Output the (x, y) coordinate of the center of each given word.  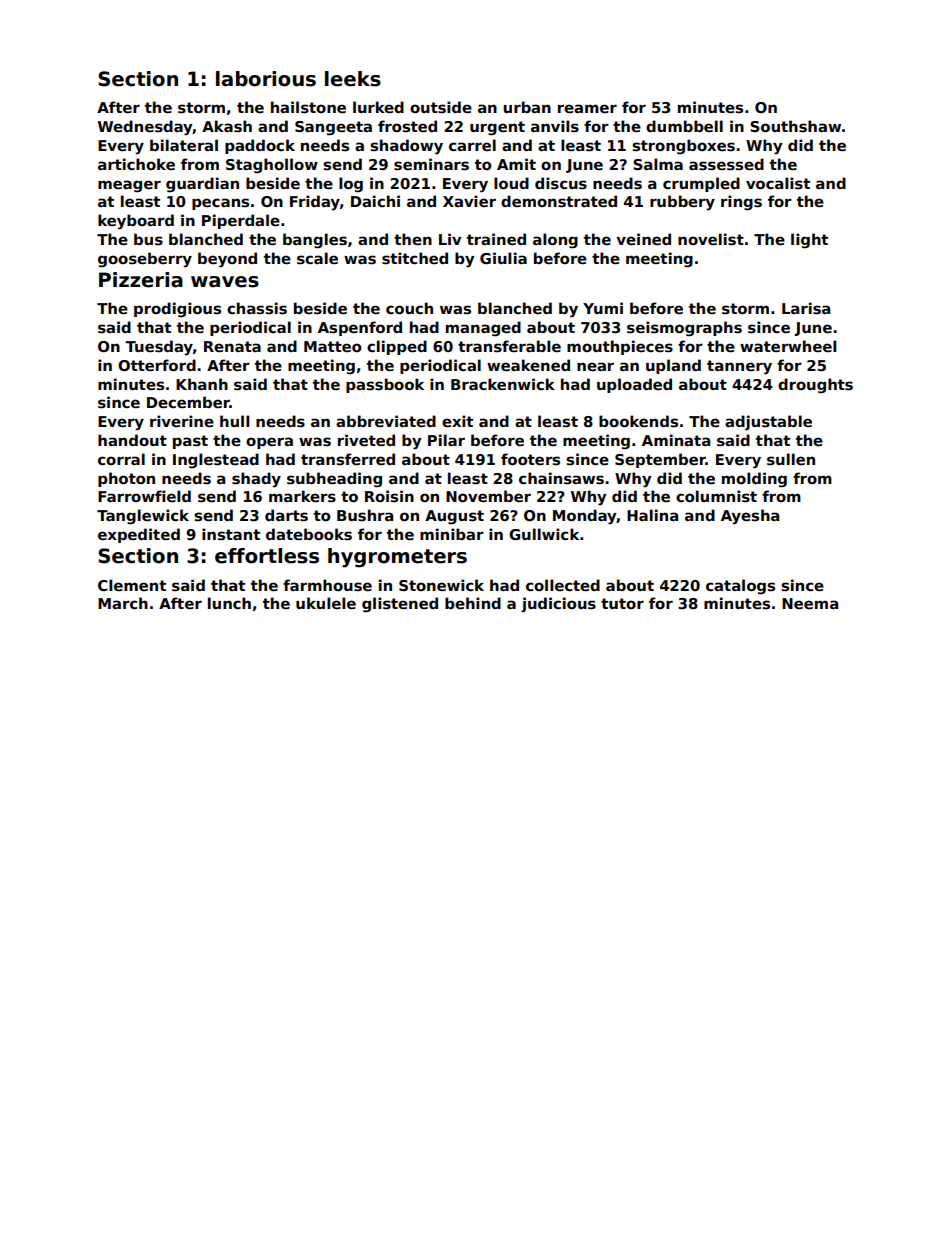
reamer (587, 108)
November (488, 496)
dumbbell (684, 126)
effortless (267, 556)
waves (225, 282)
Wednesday (145, 128)
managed (483, 328)
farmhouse (327, 585)
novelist (711, 239)
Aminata (676, 440)
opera (269, 443)
